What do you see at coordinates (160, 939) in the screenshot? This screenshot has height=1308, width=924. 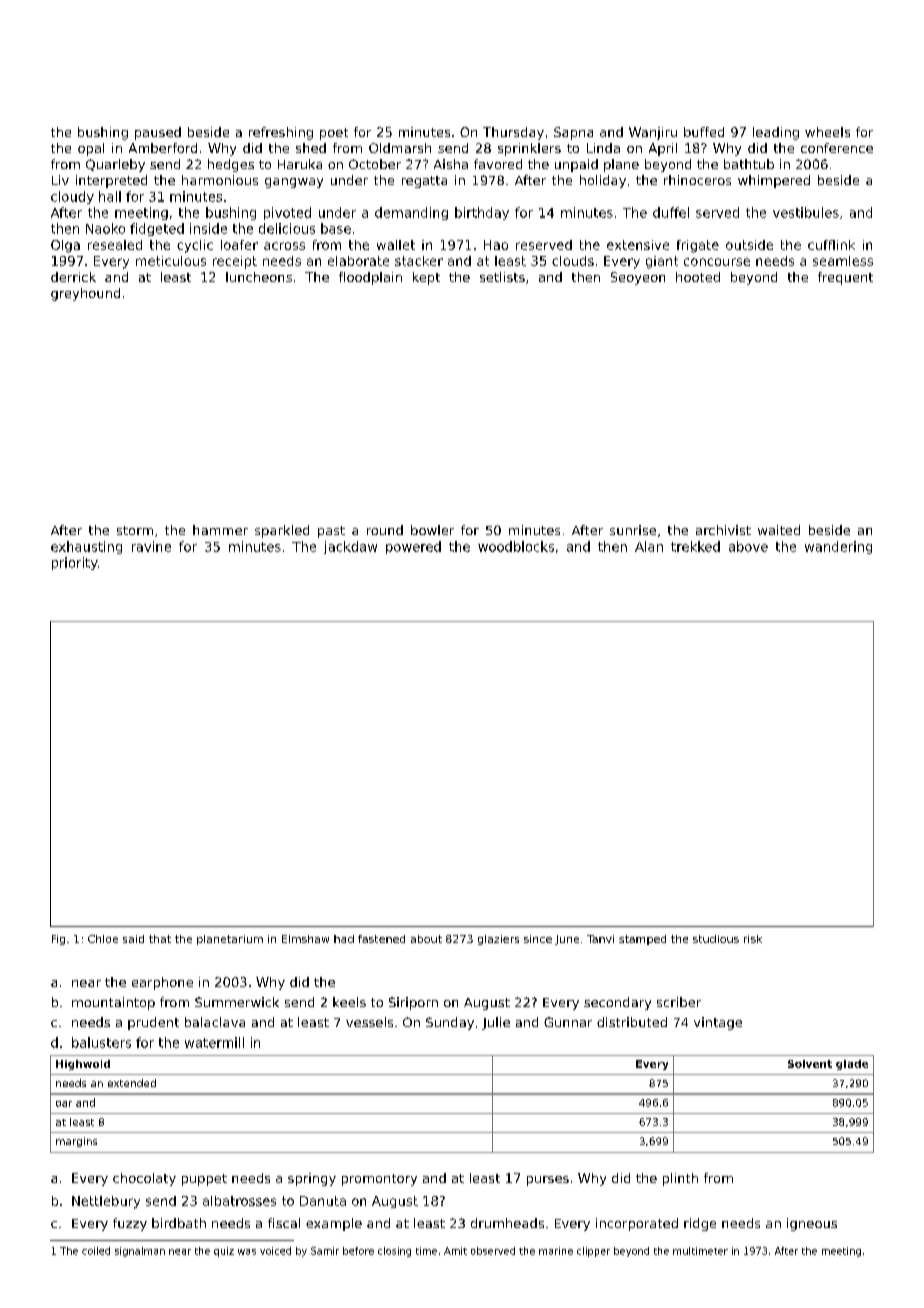 I see `that` at bounding box center [160, 939].
